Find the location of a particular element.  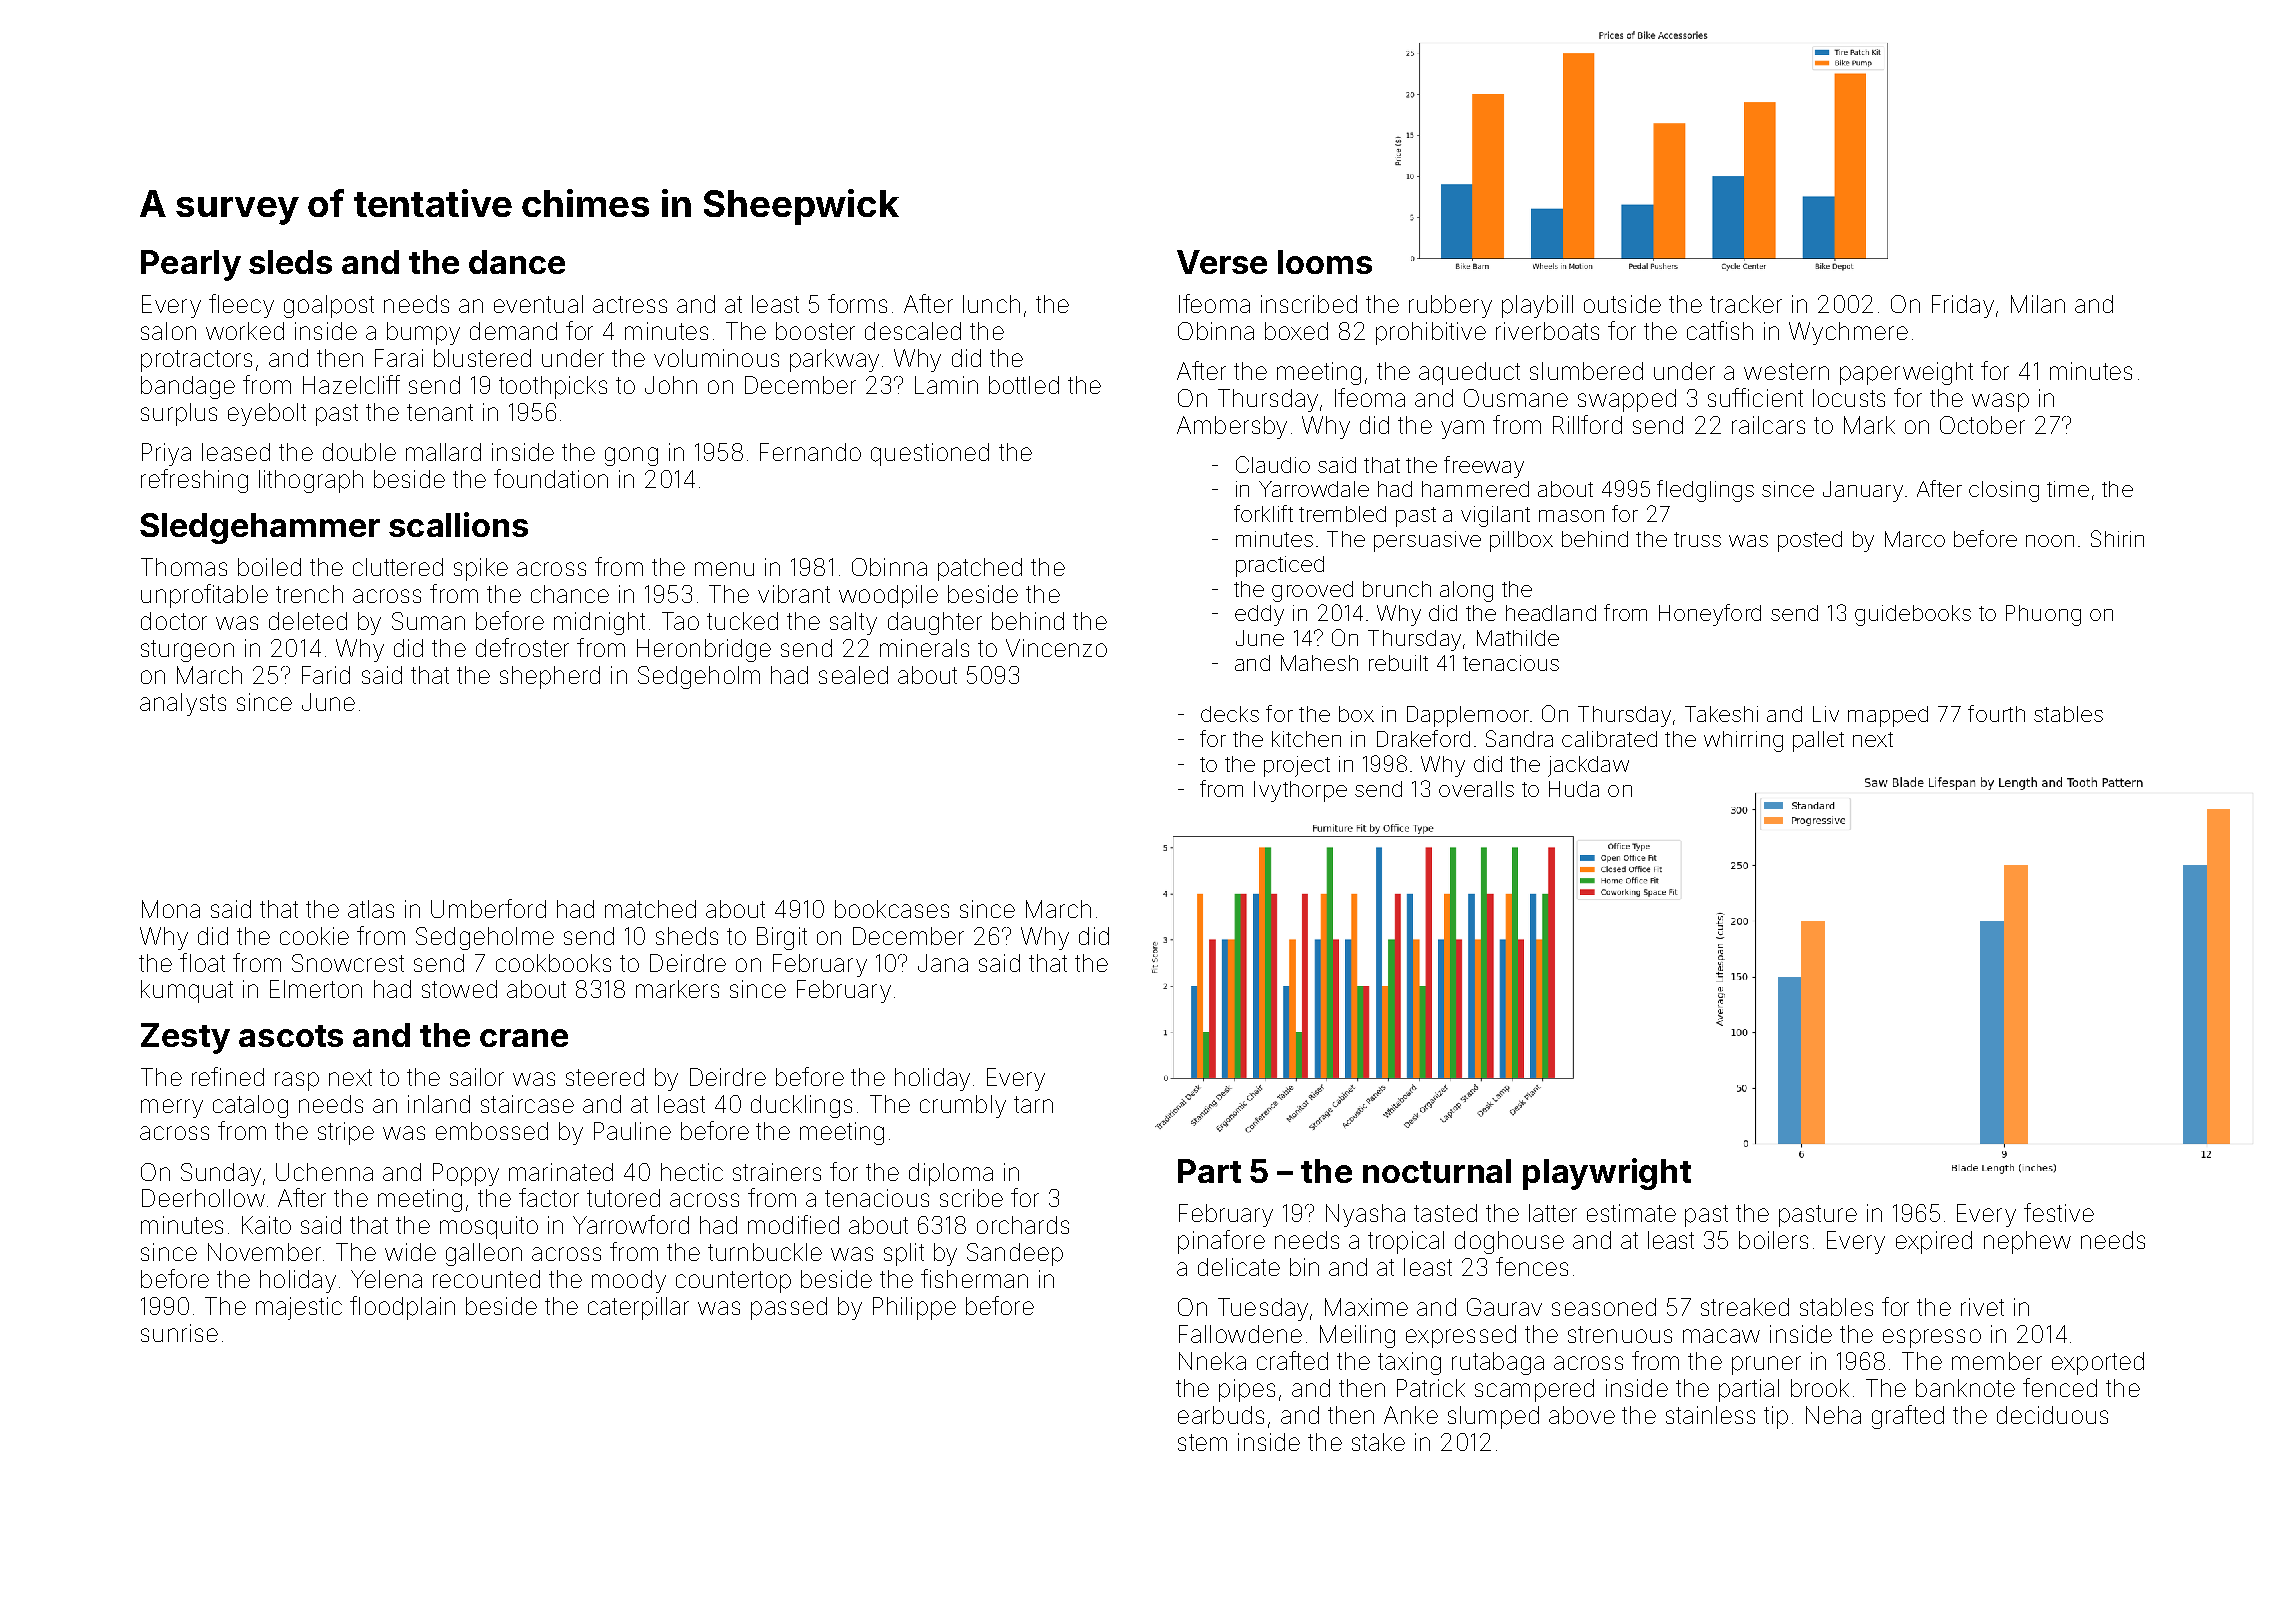

orchards is located at coordinates (1023, 1225).
